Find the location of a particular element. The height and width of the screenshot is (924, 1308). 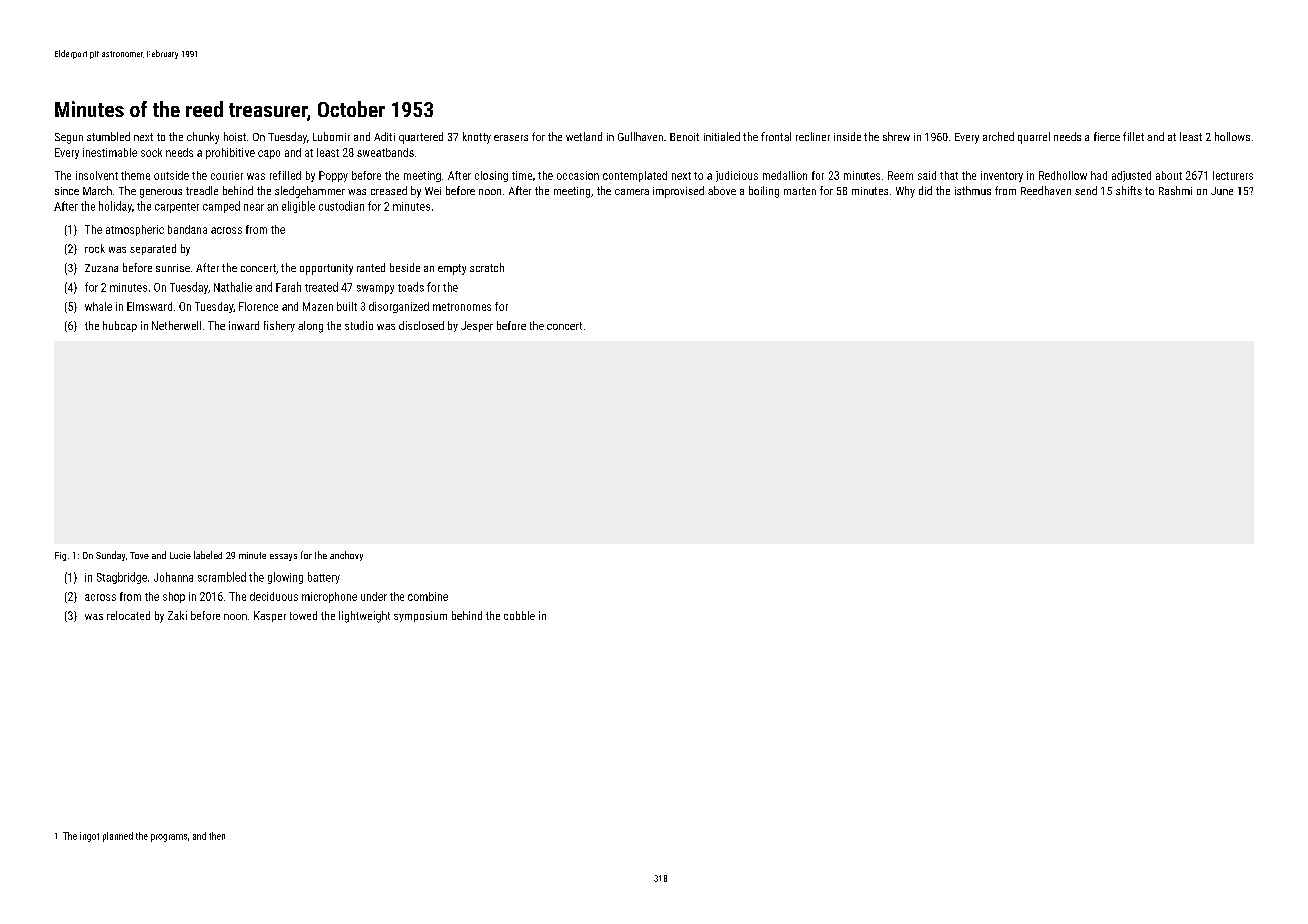

cobble is located at coordinates (519, 615).
